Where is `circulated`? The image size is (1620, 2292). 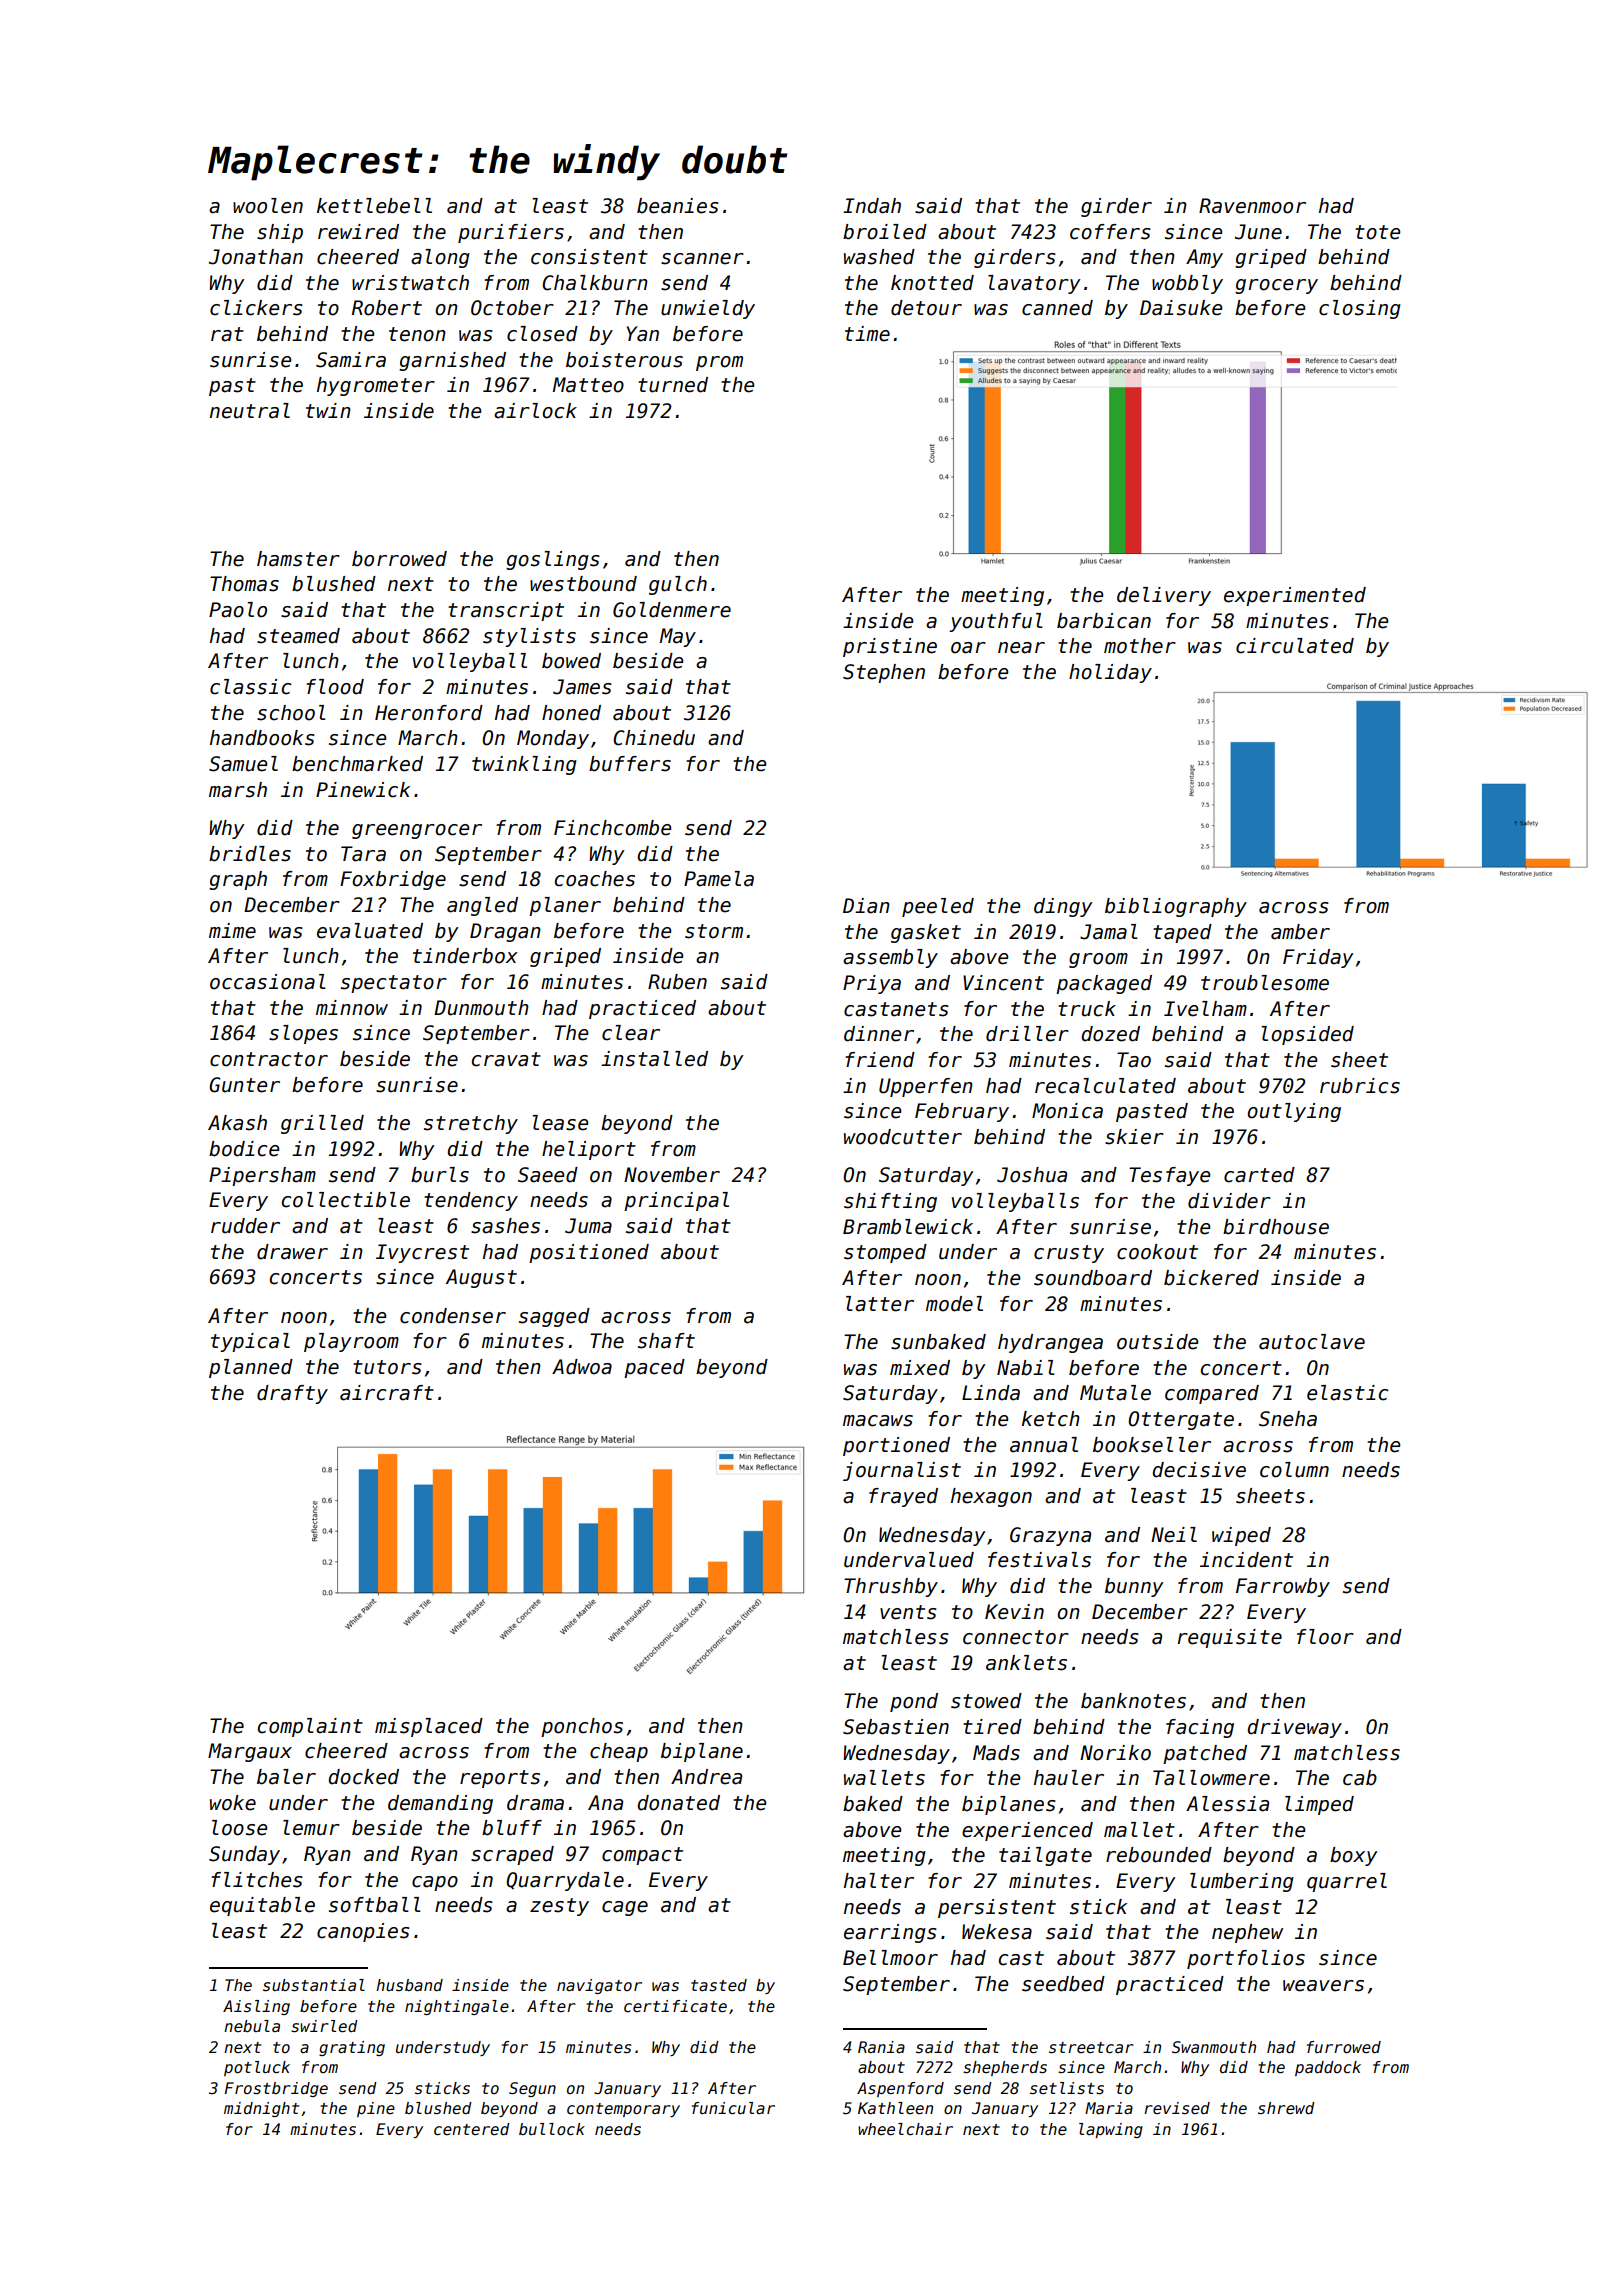
circulated is located at coordinates (1295, 646).
